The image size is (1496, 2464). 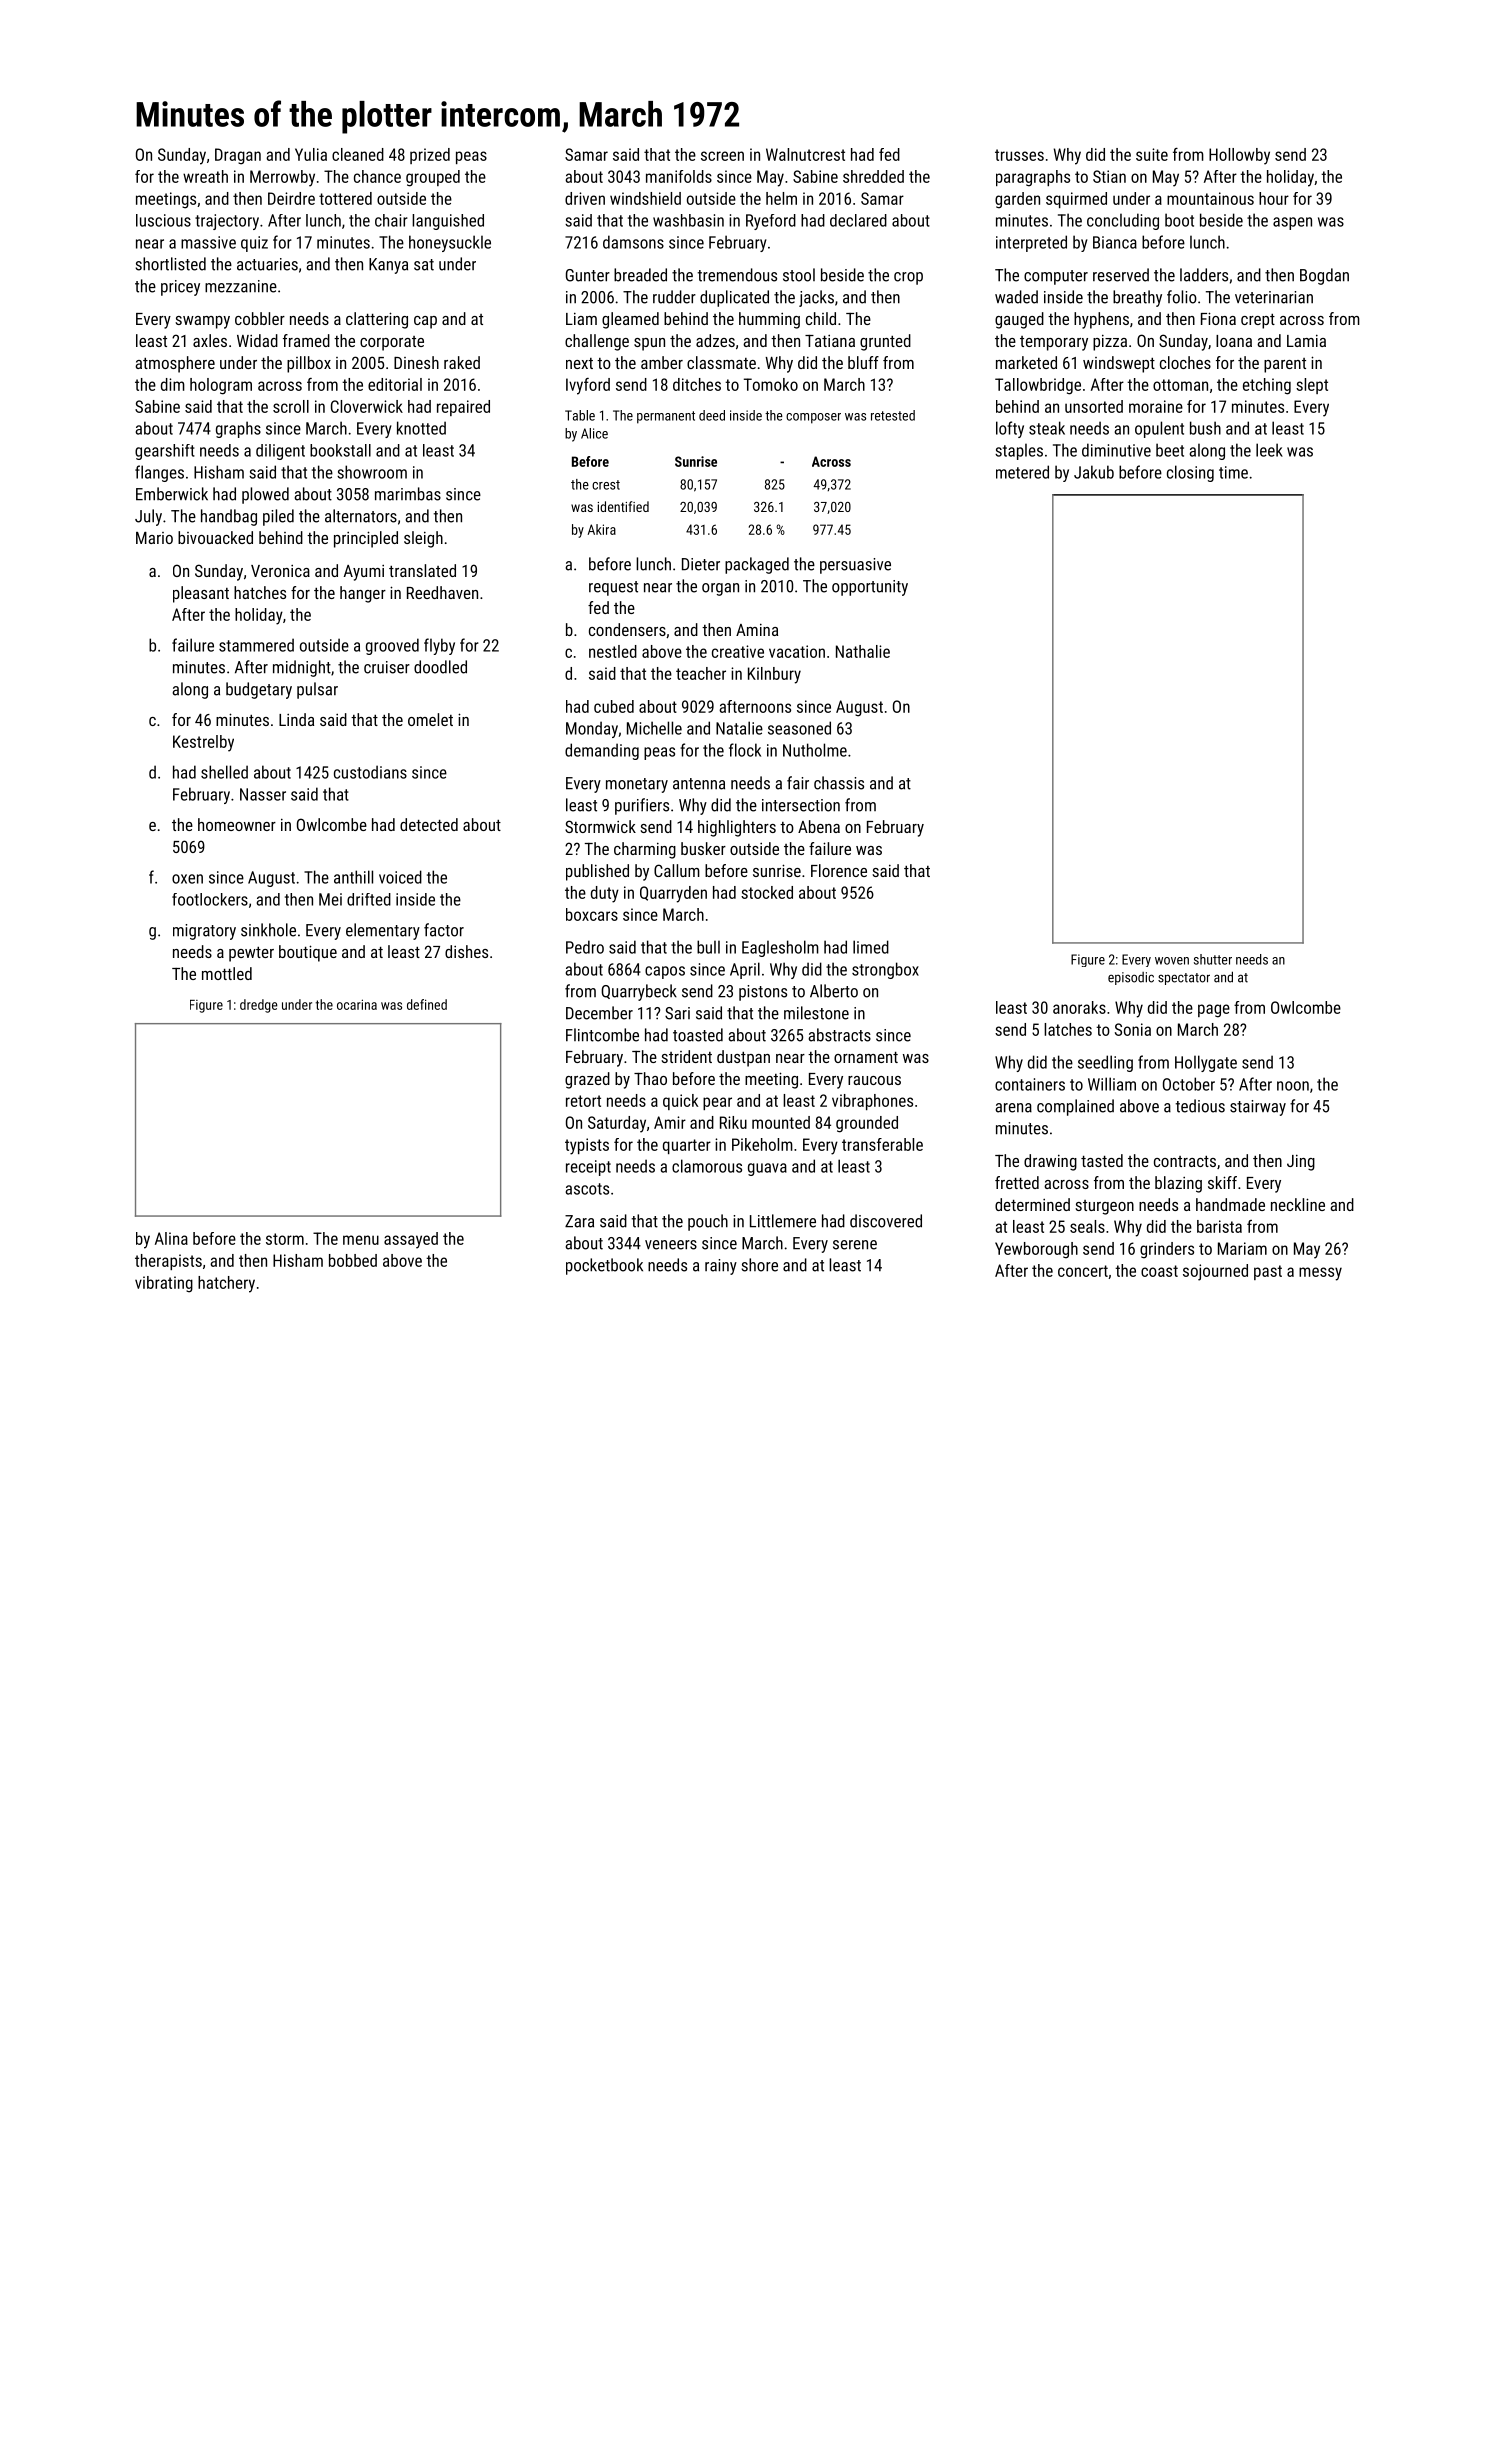 I want to click on next, so click(x=579, y=363).
